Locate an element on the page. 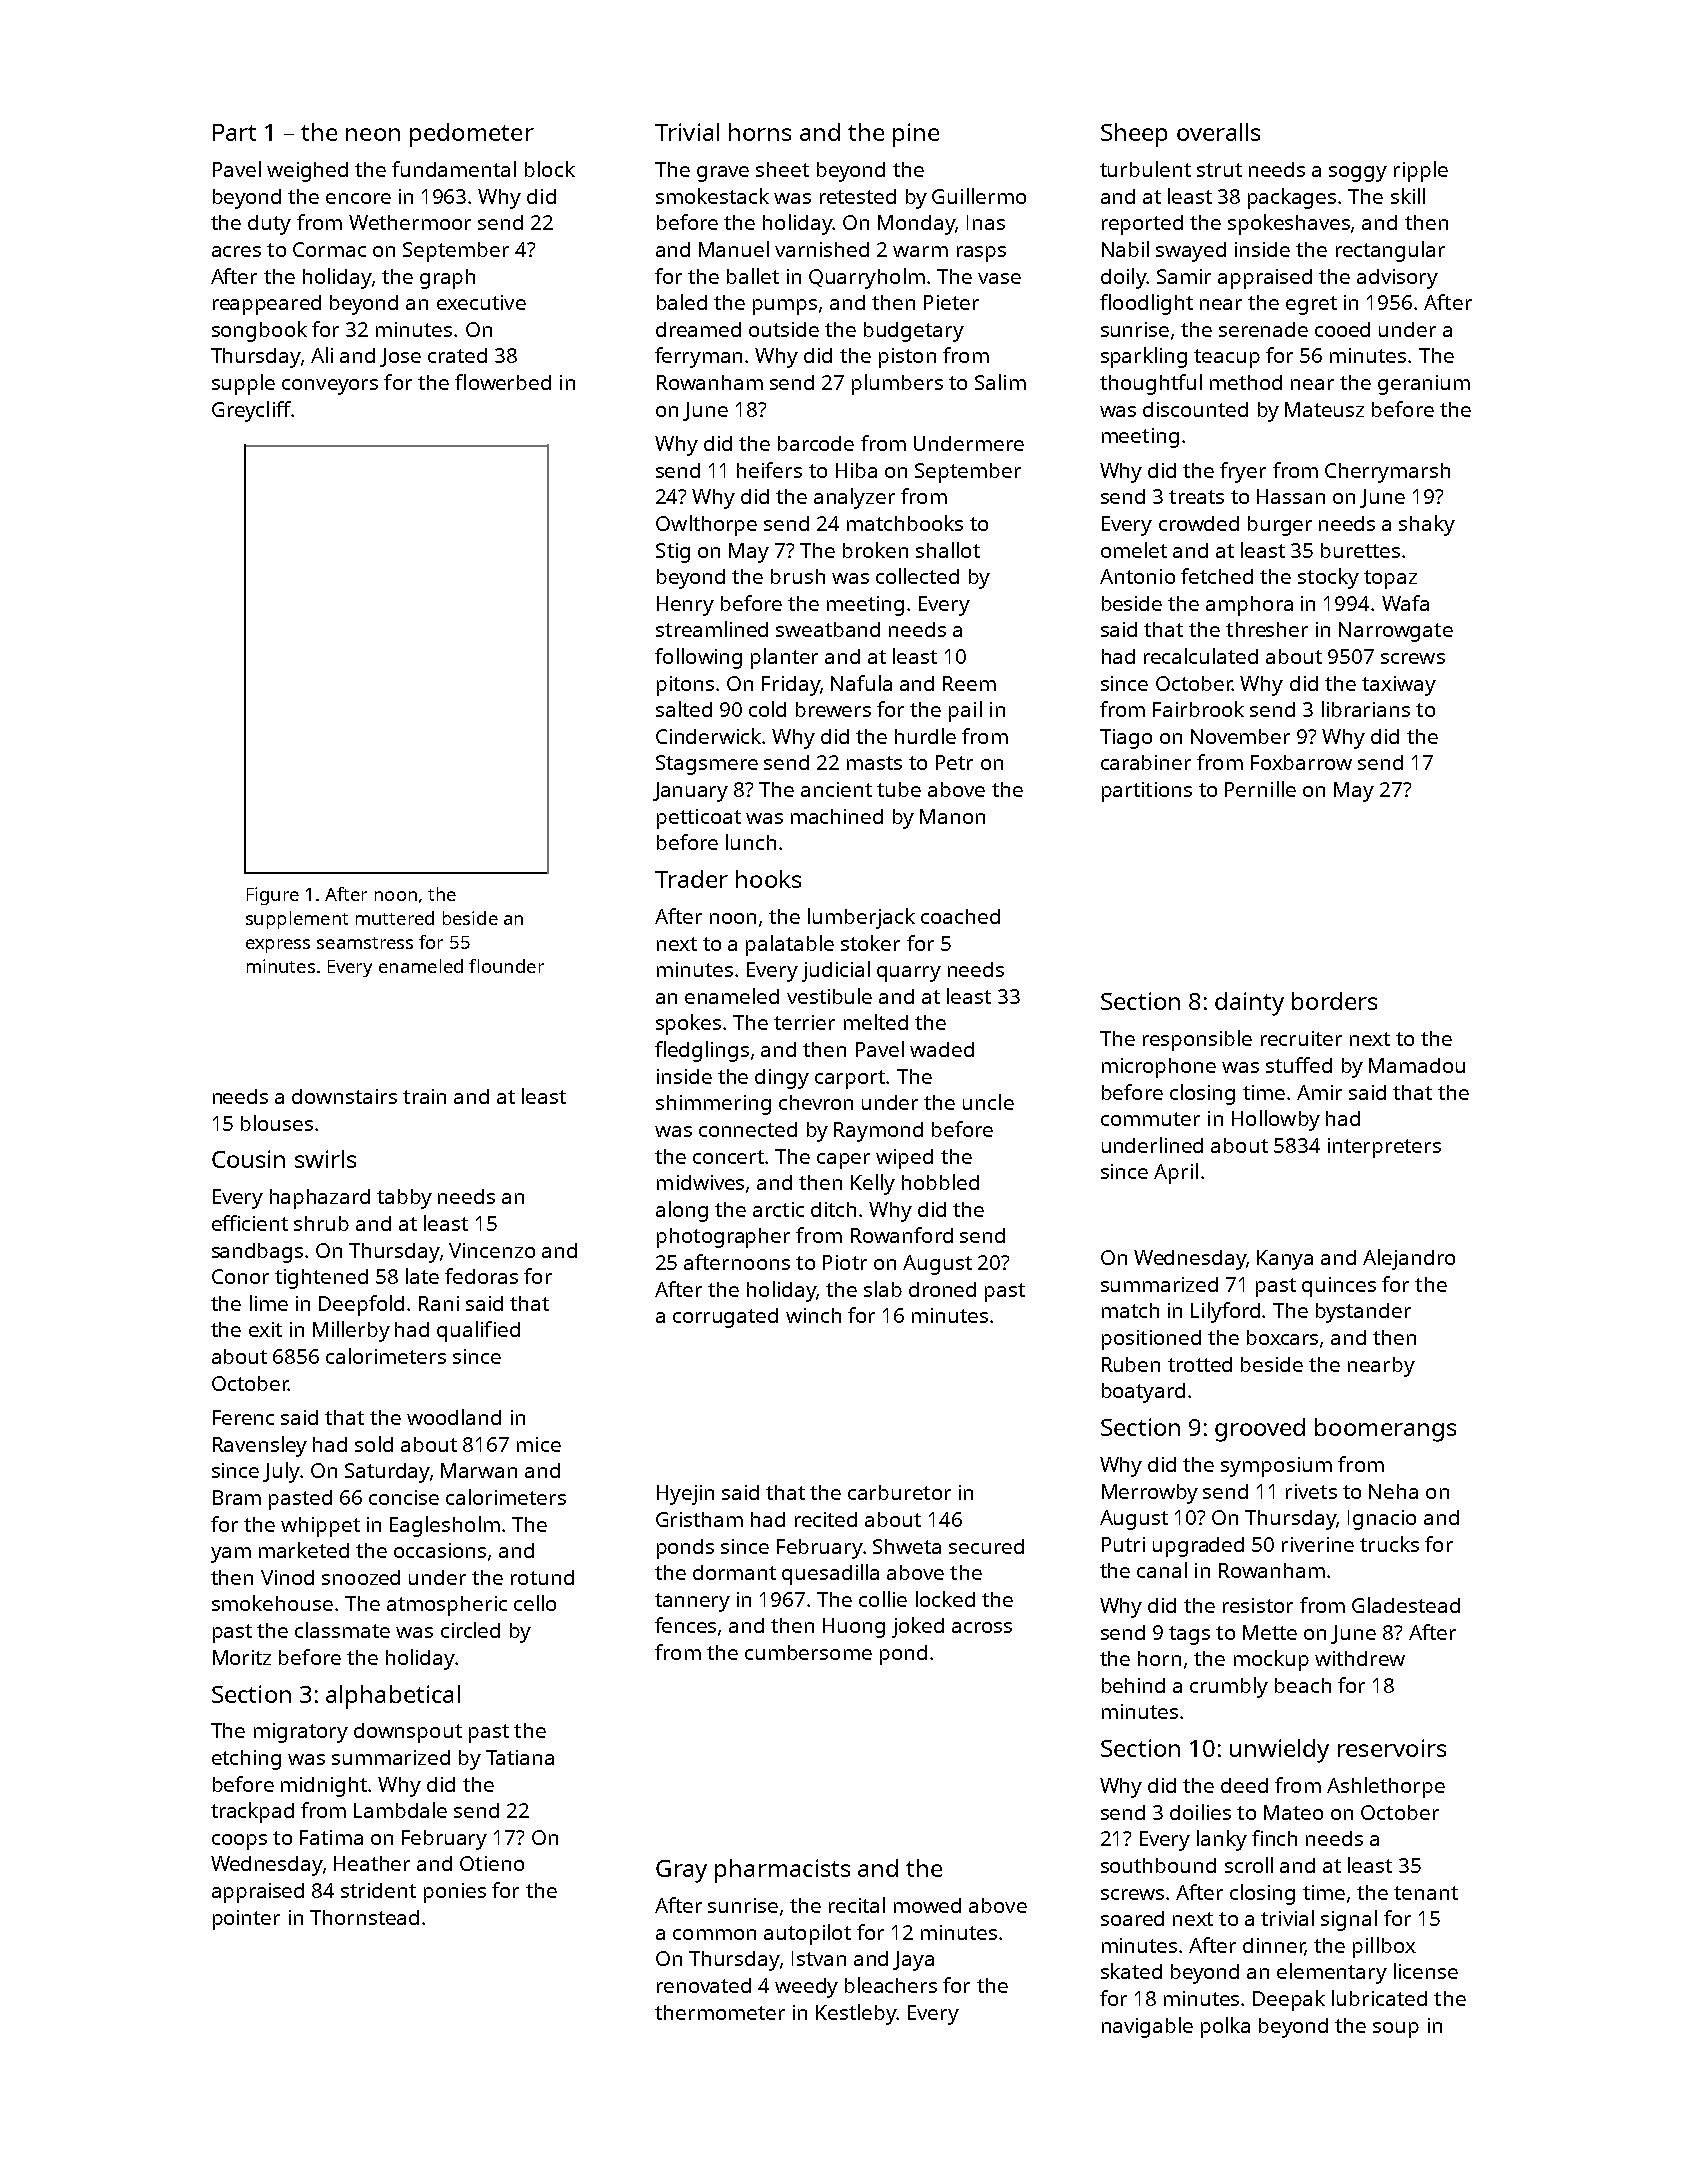 Image resolution: width=1683 pixels, height=2178 pixels. pointer is located at coordinates (246, 1920).
